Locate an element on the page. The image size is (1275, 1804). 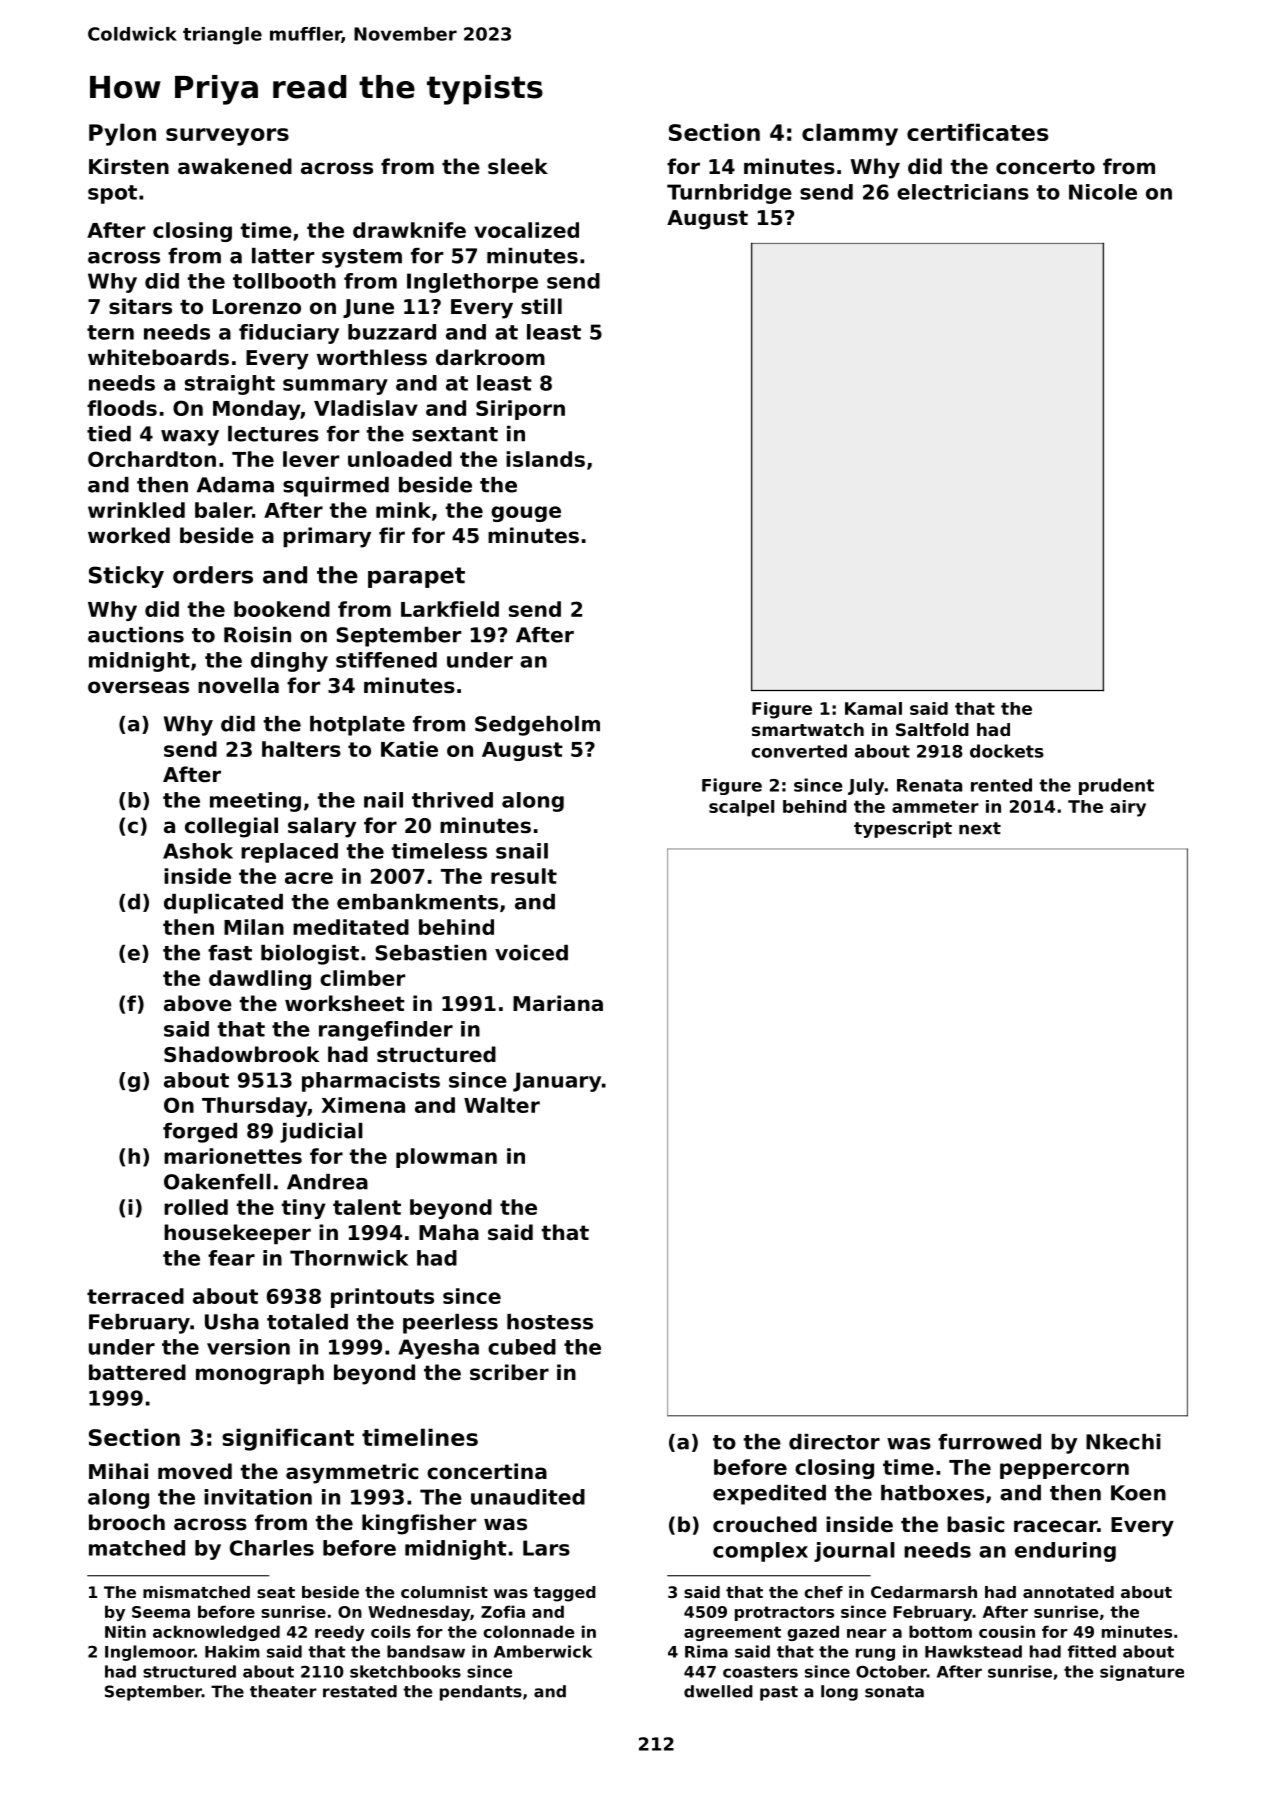
tollbooth is located at coordinates (284, 281).
